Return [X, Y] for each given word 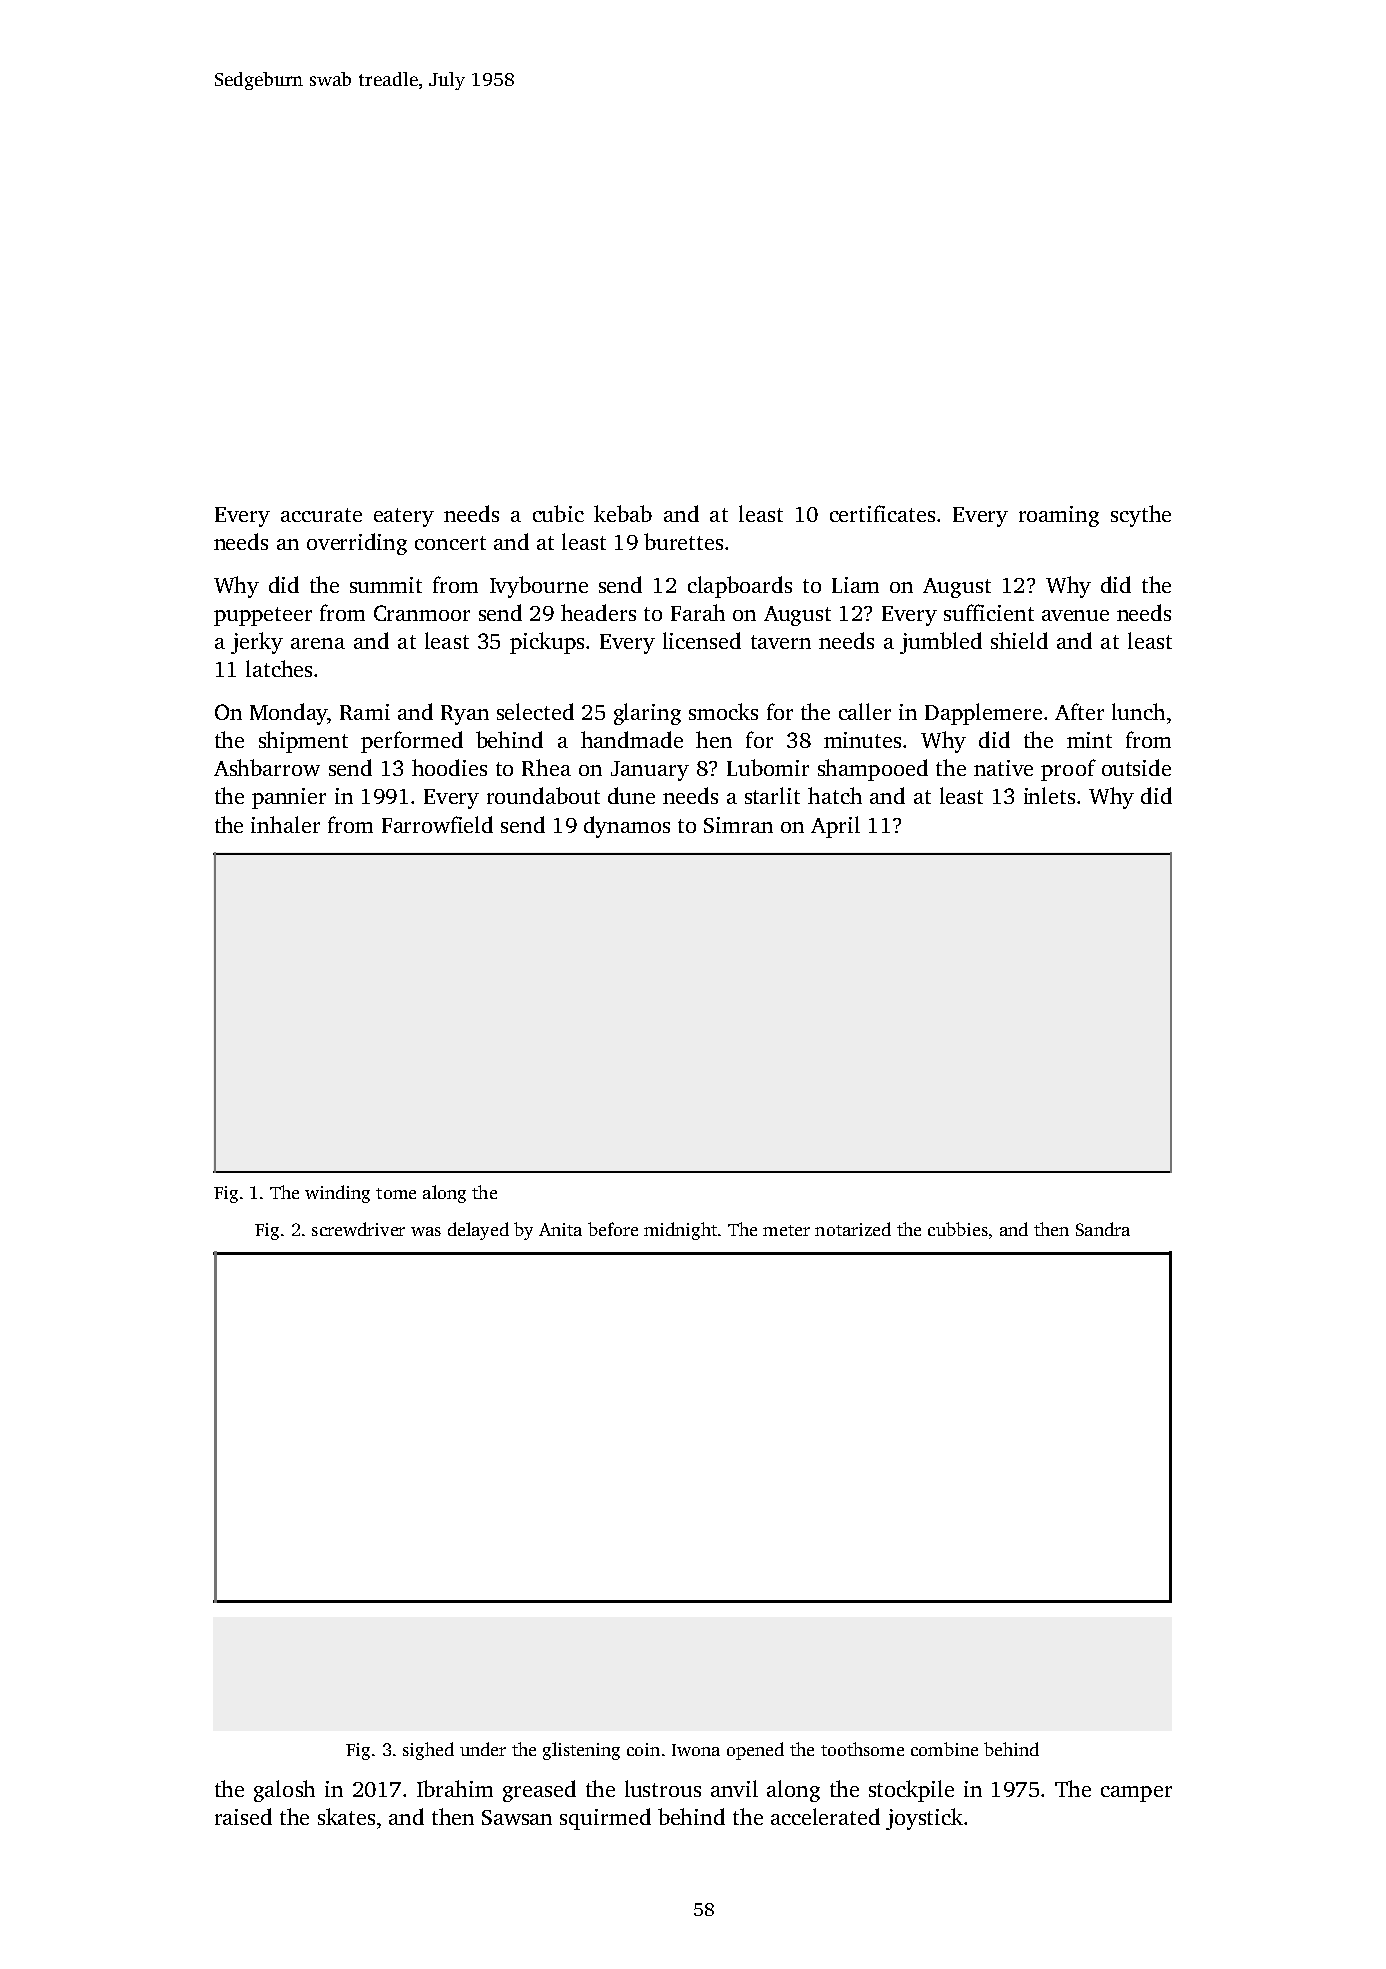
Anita [560, 1229]
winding [337, 1194]
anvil [734, 1788]
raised [243, 1816]
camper [1136, 1794]
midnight [680, 1231]
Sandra [1103, 1229]
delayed [478, 1231]
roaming [1059, 516]
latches [279, 668]
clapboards [740, 587]
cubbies [958, 1229]
